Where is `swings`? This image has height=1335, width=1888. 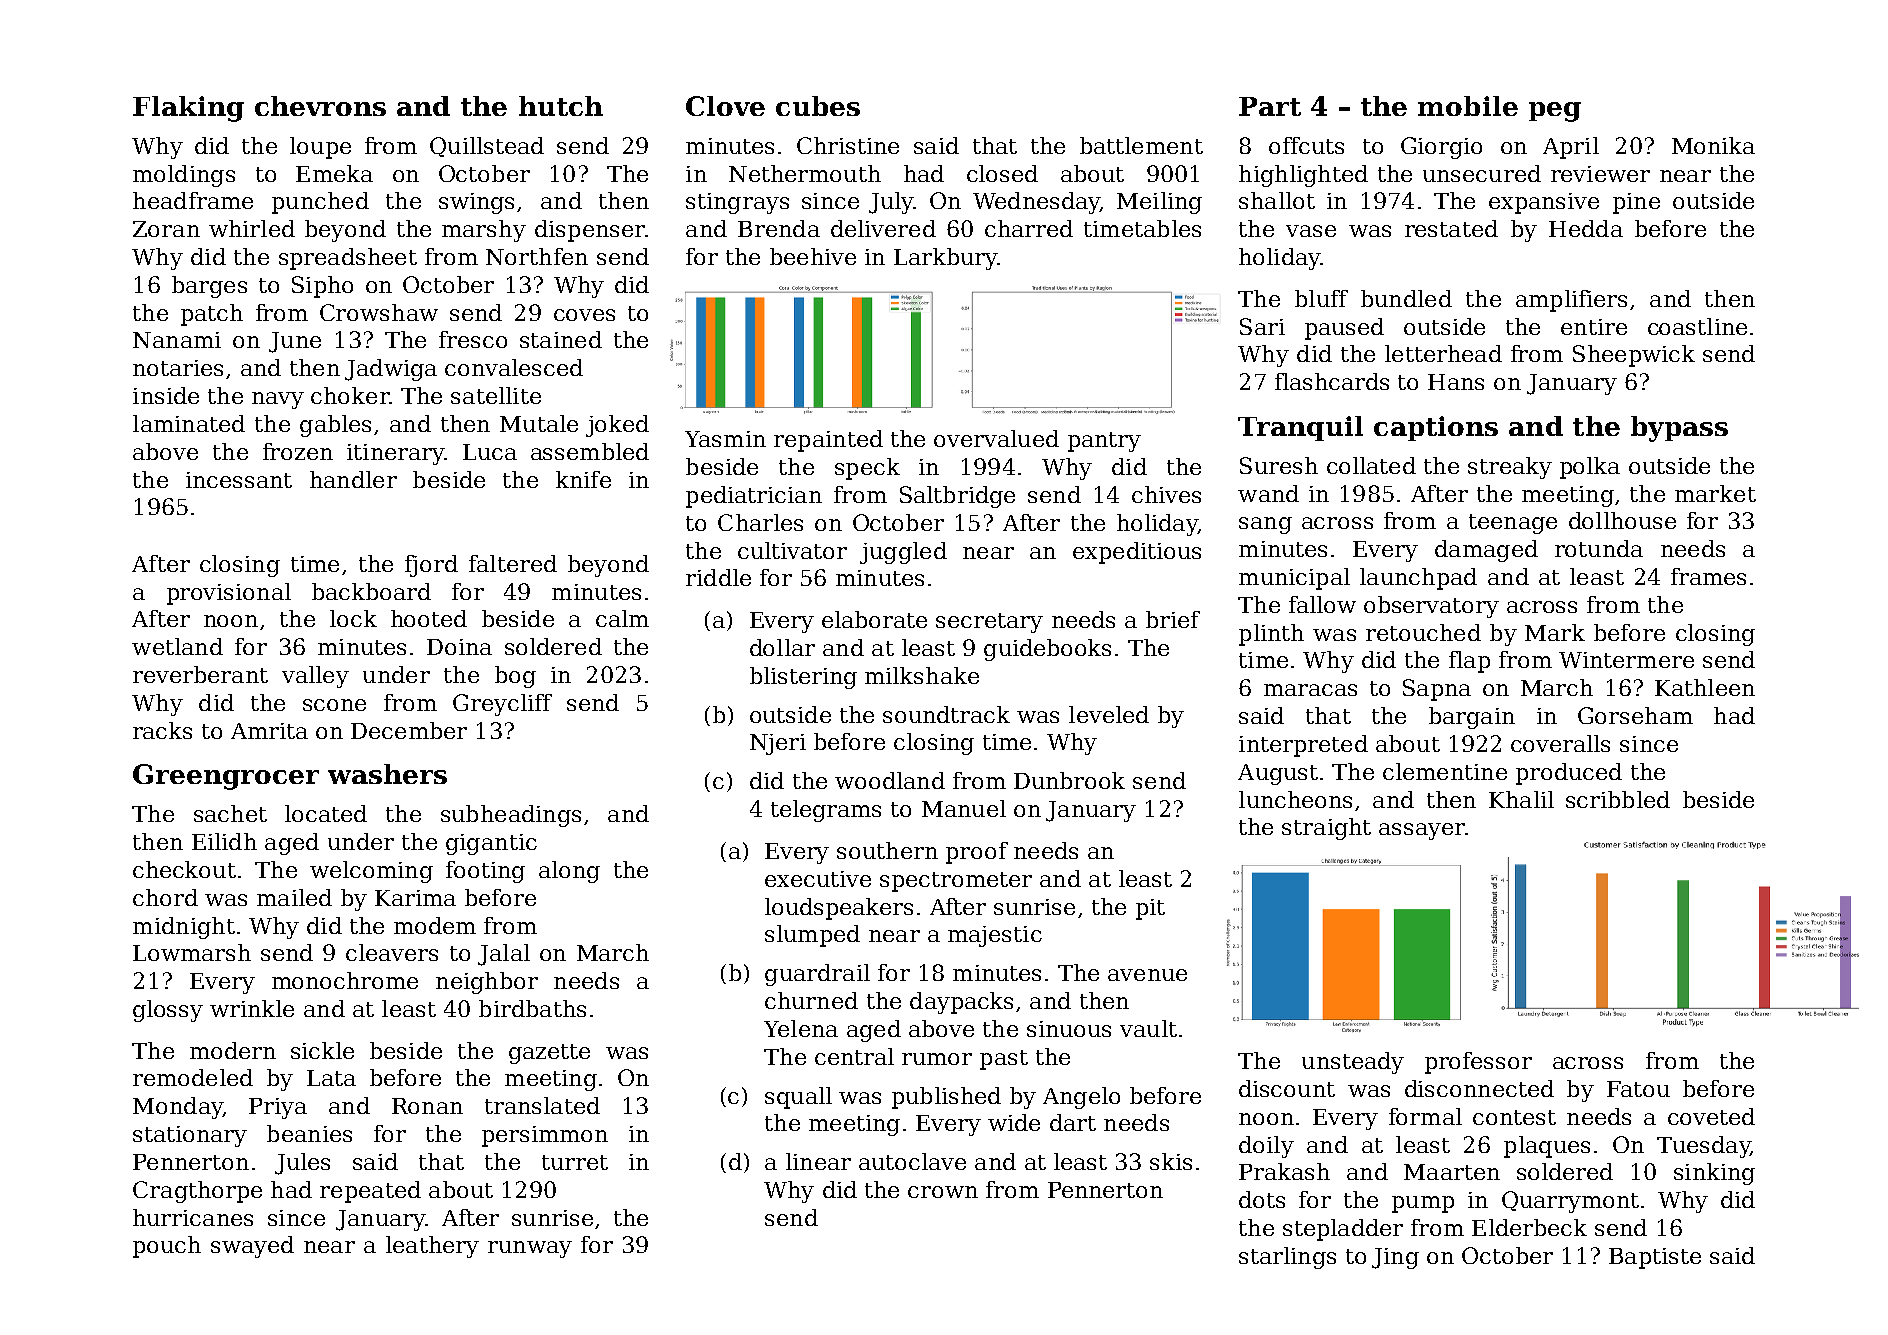
swings is located at coordinates (476, 203).
